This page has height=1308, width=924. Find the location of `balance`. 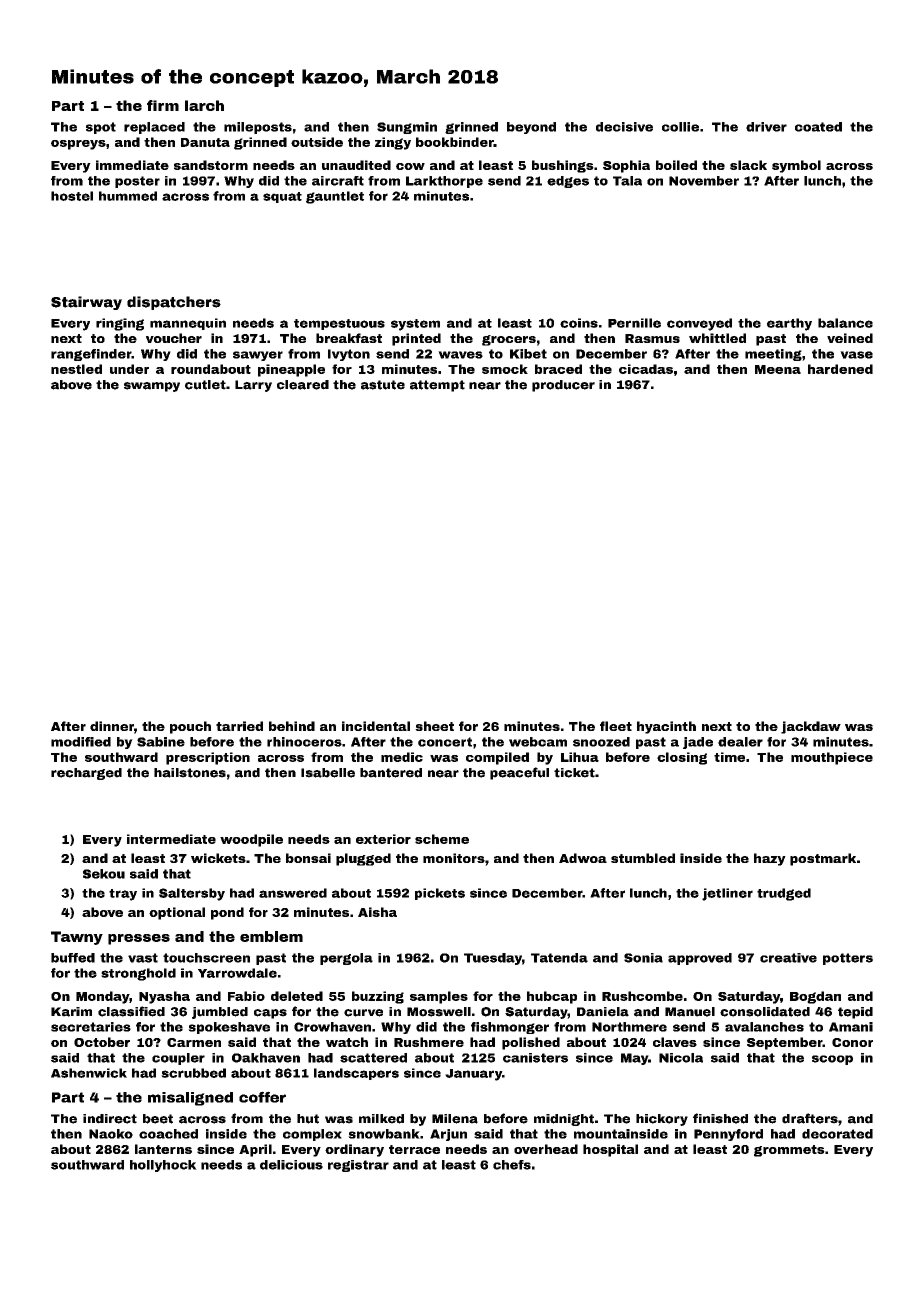

balance is located at coordinates (845, 323).
